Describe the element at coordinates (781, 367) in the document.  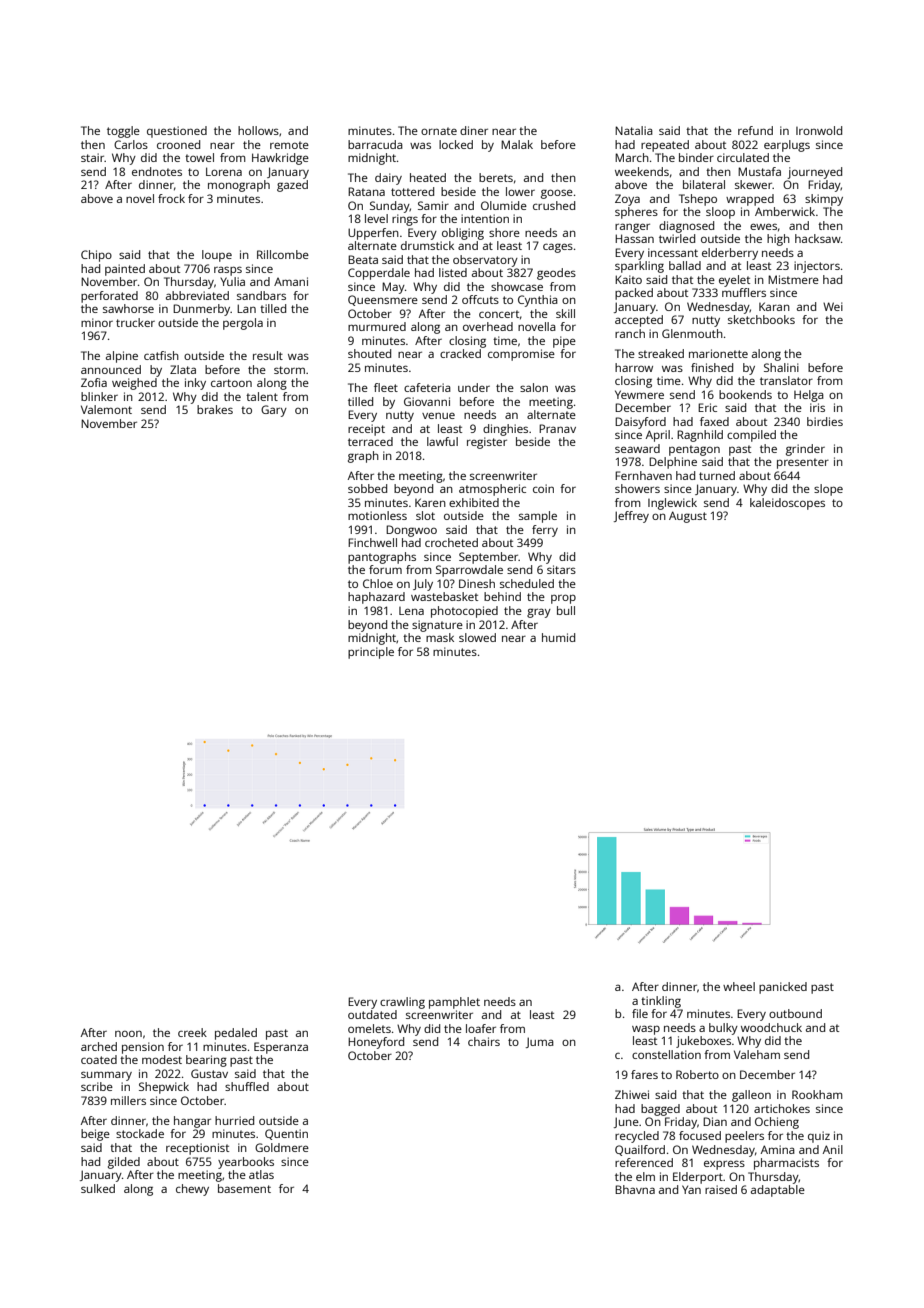
I see `Shalini` at that location.
